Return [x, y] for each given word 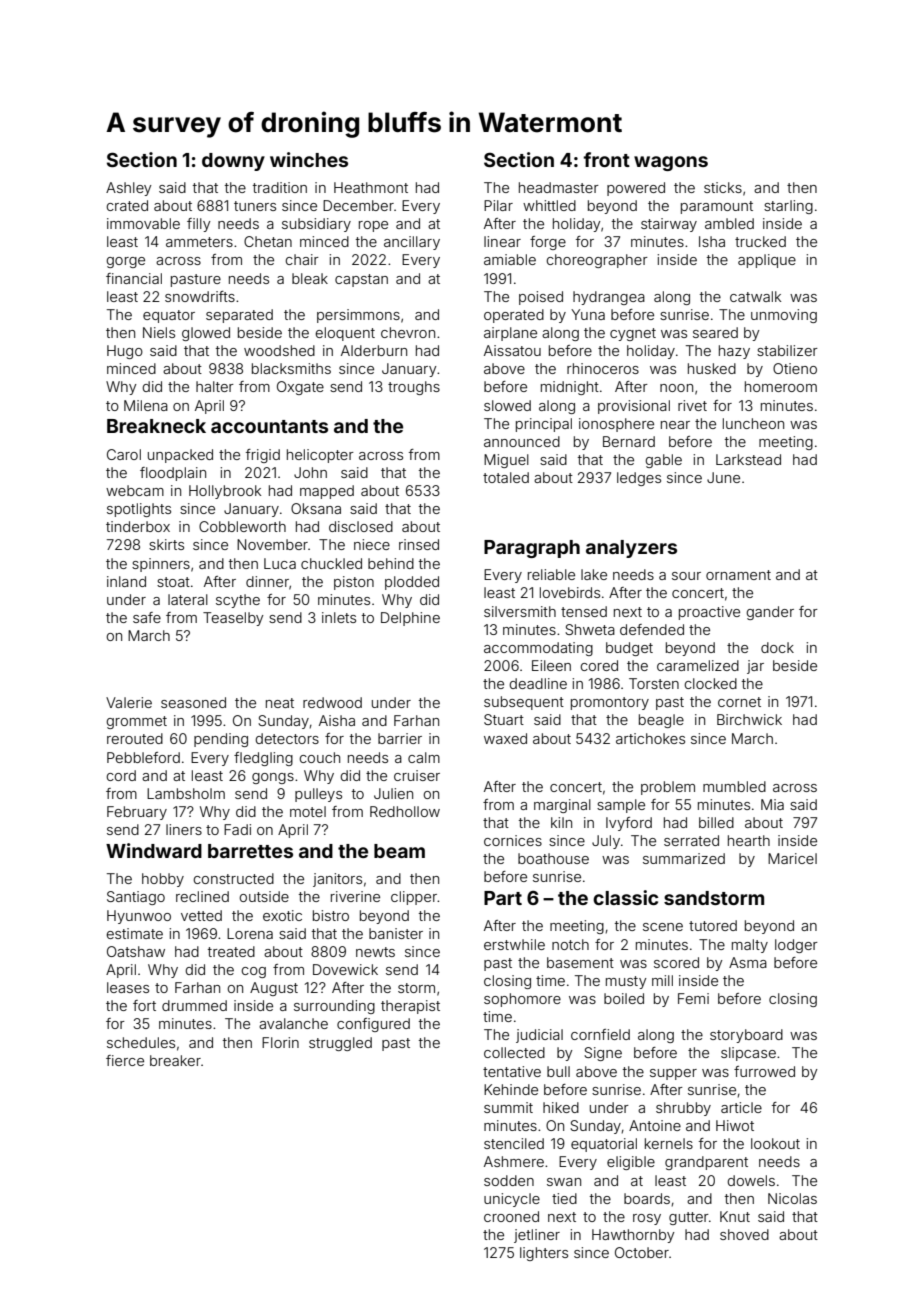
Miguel [506, 461]
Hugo [125, 352]
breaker [175, 1060]
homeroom [781, 386]
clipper [414, 898]
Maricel [792, 858]
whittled [549, 205]
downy [233, 162]
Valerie [129, 702]
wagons [671, 163]
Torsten [654, 683]
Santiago [136, 898]
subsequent [524, 703]
